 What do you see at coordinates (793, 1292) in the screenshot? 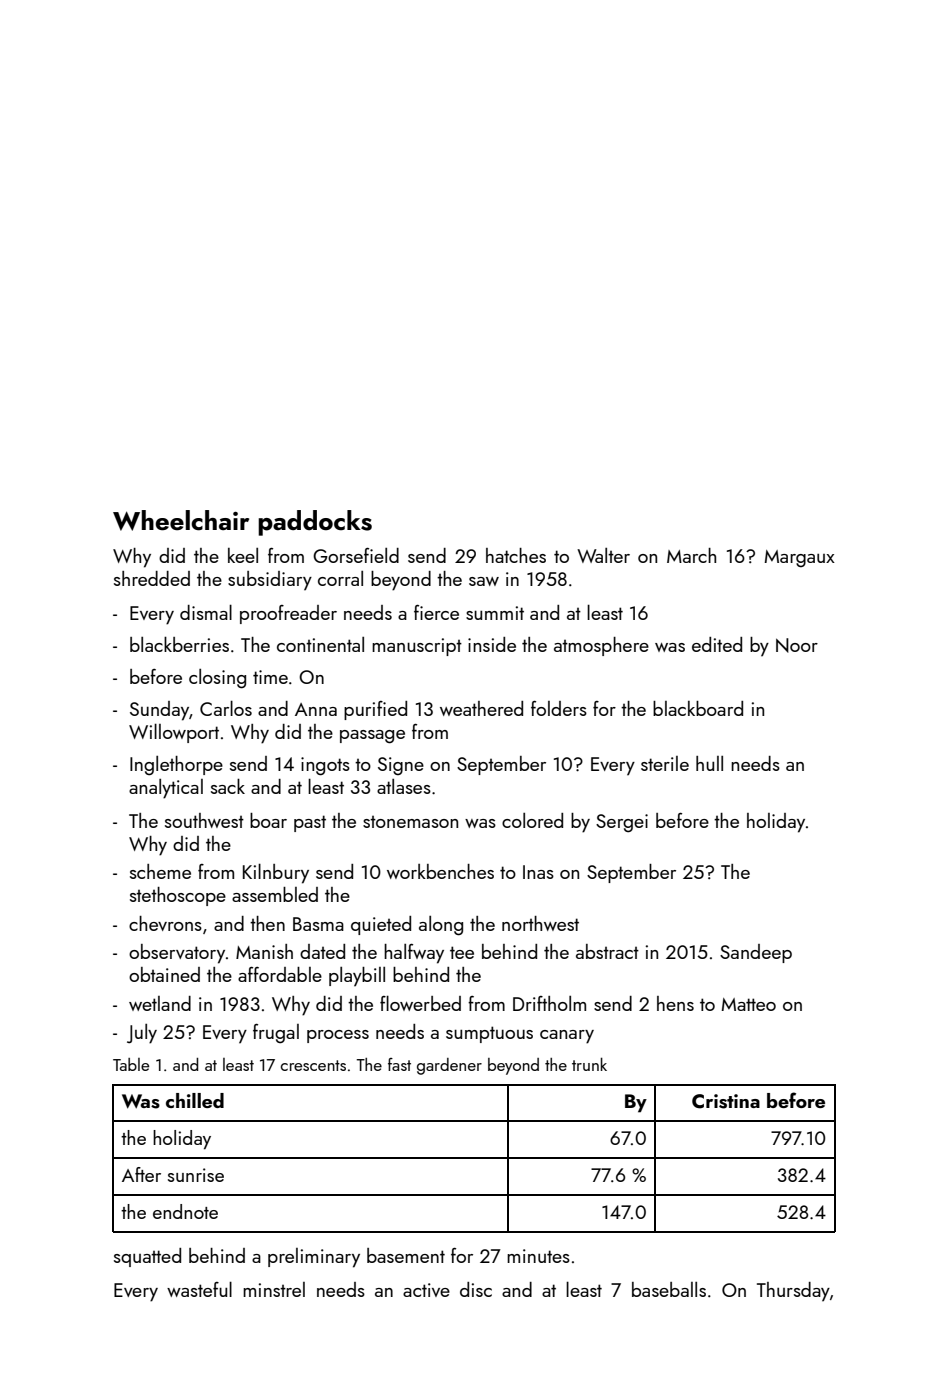
I see `Thursday` at bounding box center [793, 1292].
